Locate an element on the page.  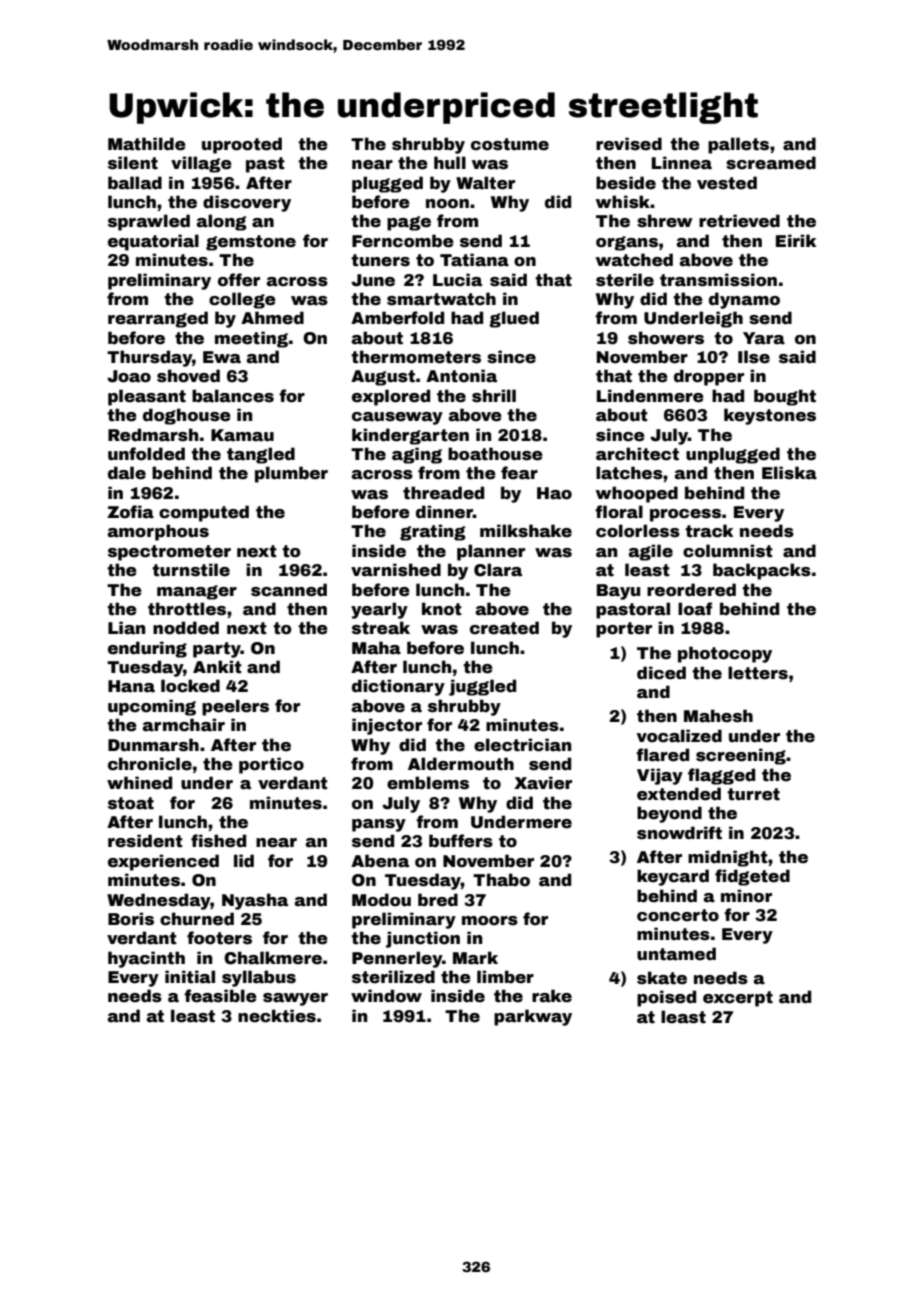
dynamo is located at coordinates (744, 300).
